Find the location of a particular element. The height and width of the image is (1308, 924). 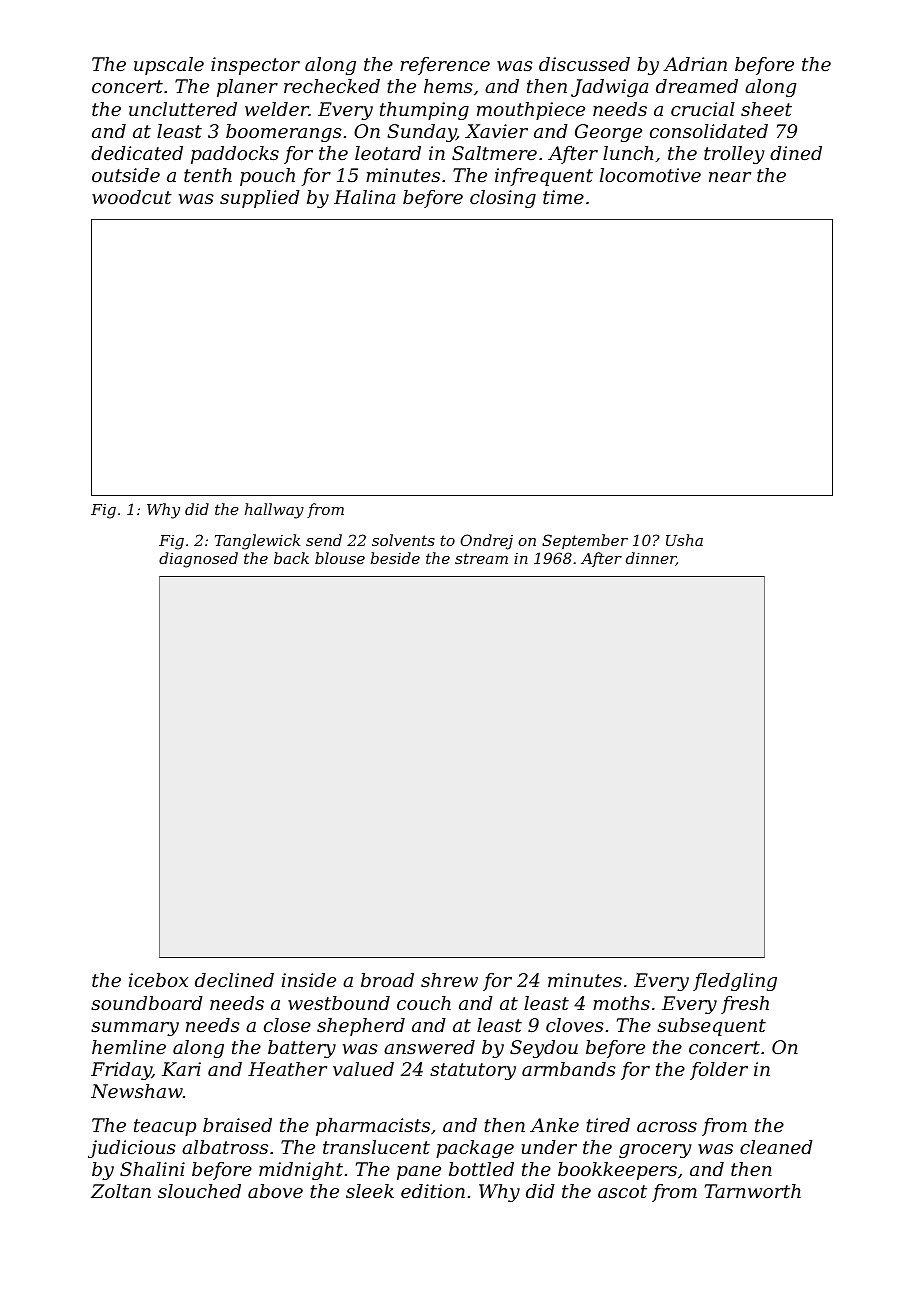

September is located at coordinates (585, 541).
